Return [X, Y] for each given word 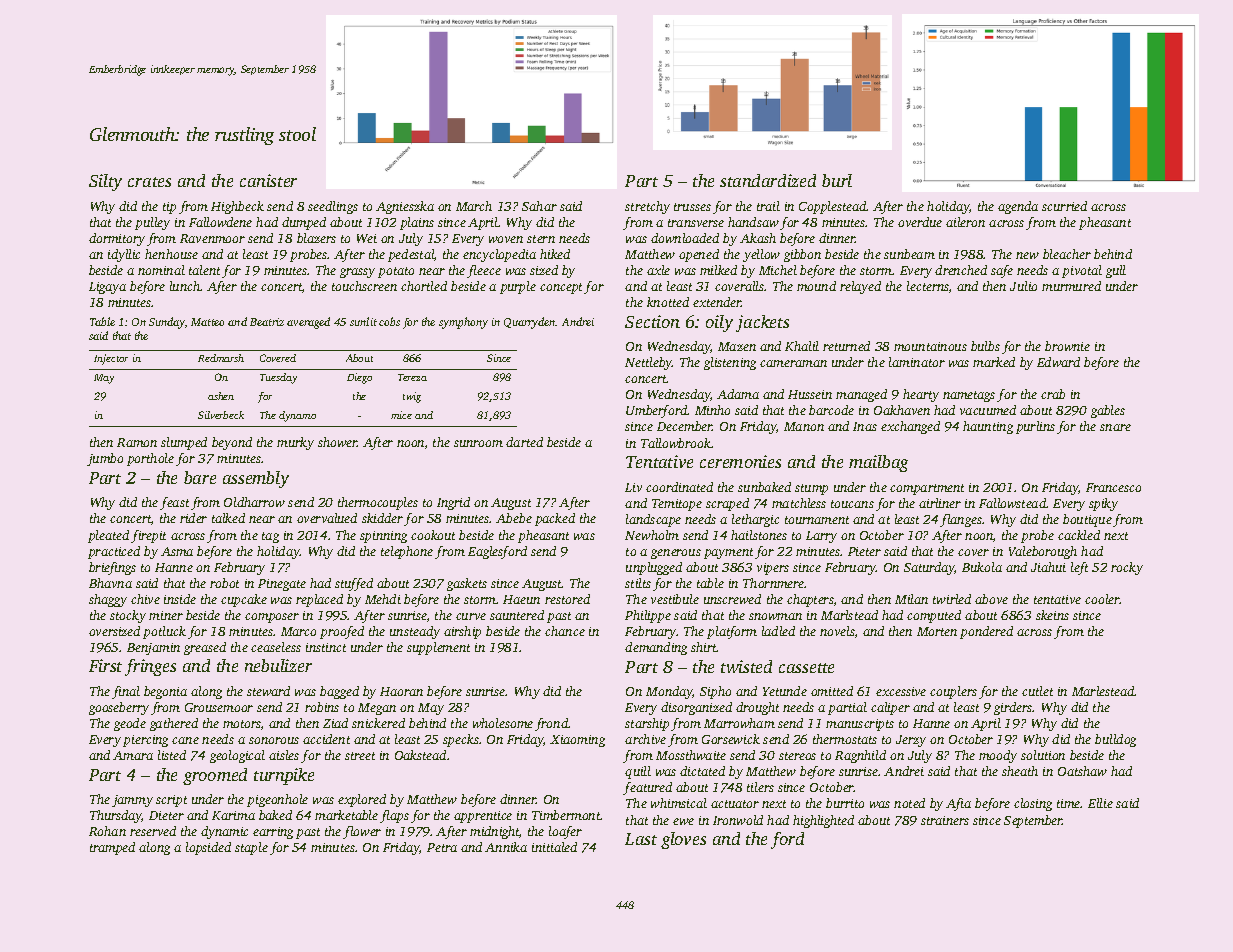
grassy [357, 273]
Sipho [715, 692]
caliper [890, 708]
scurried [1064, 206]
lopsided [208, 848]
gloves [683, 840]
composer [272, 618]
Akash [758, 238]
